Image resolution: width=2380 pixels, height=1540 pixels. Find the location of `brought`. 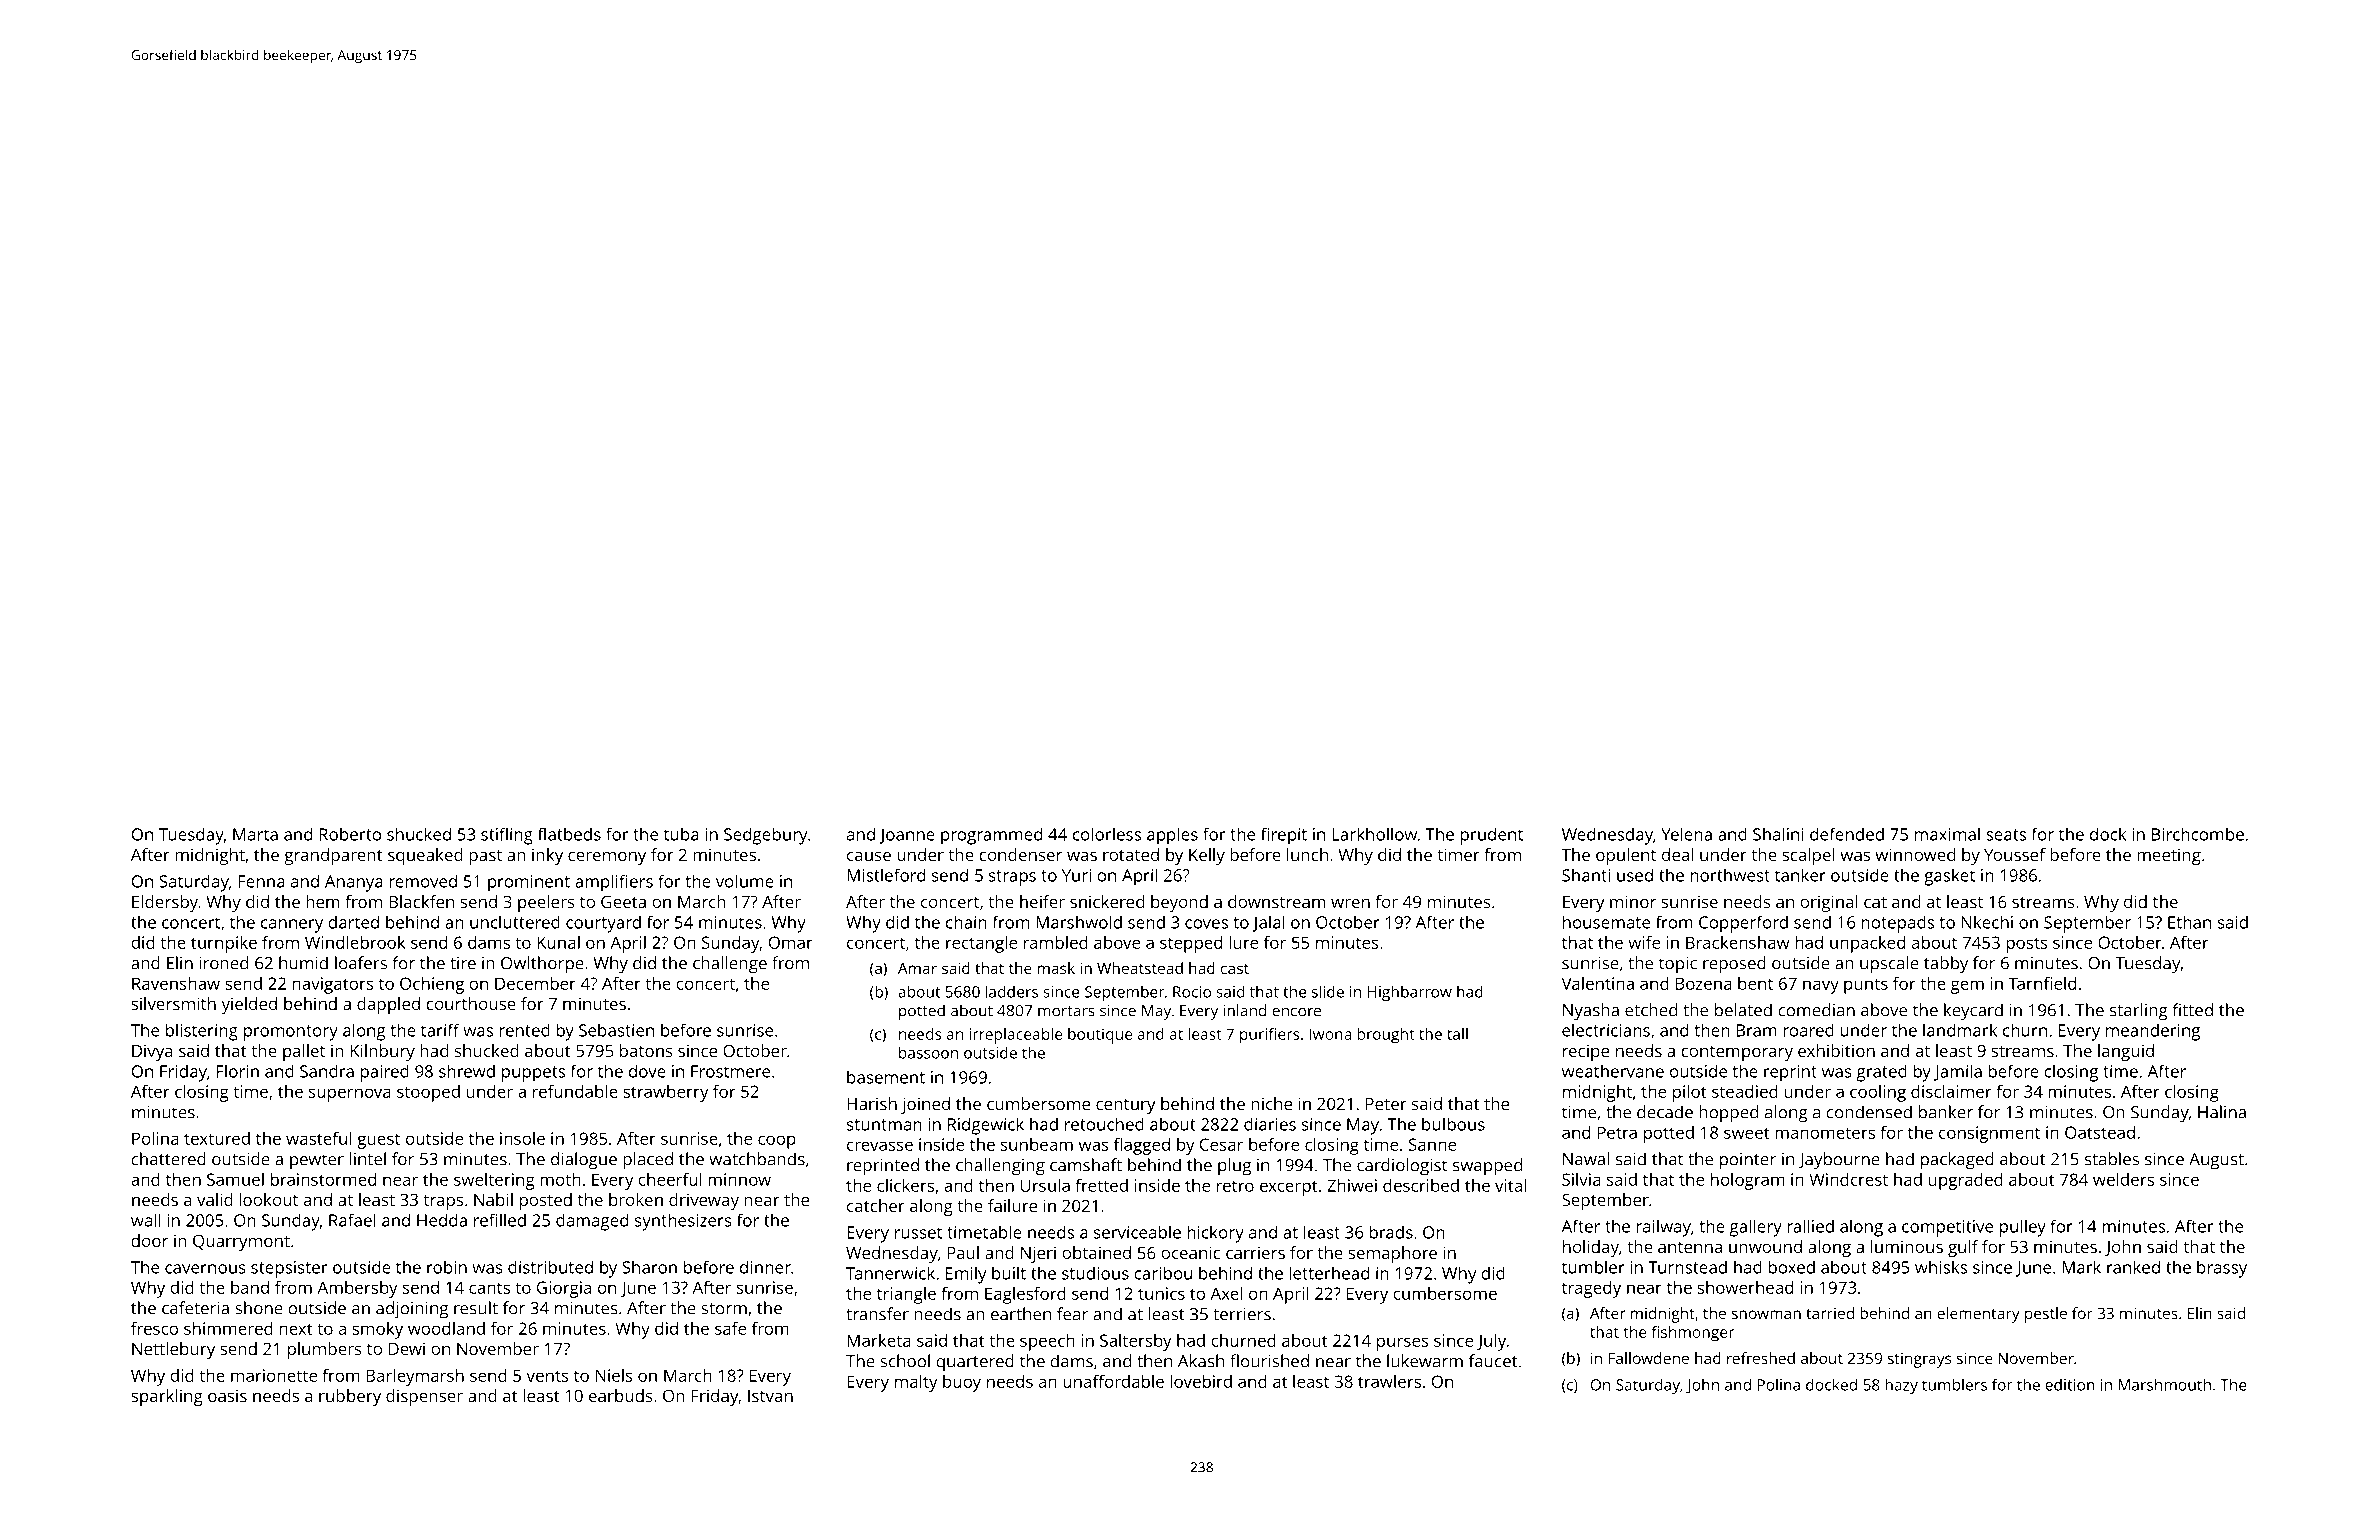

brought is located at coordinates (1386, 1036).
